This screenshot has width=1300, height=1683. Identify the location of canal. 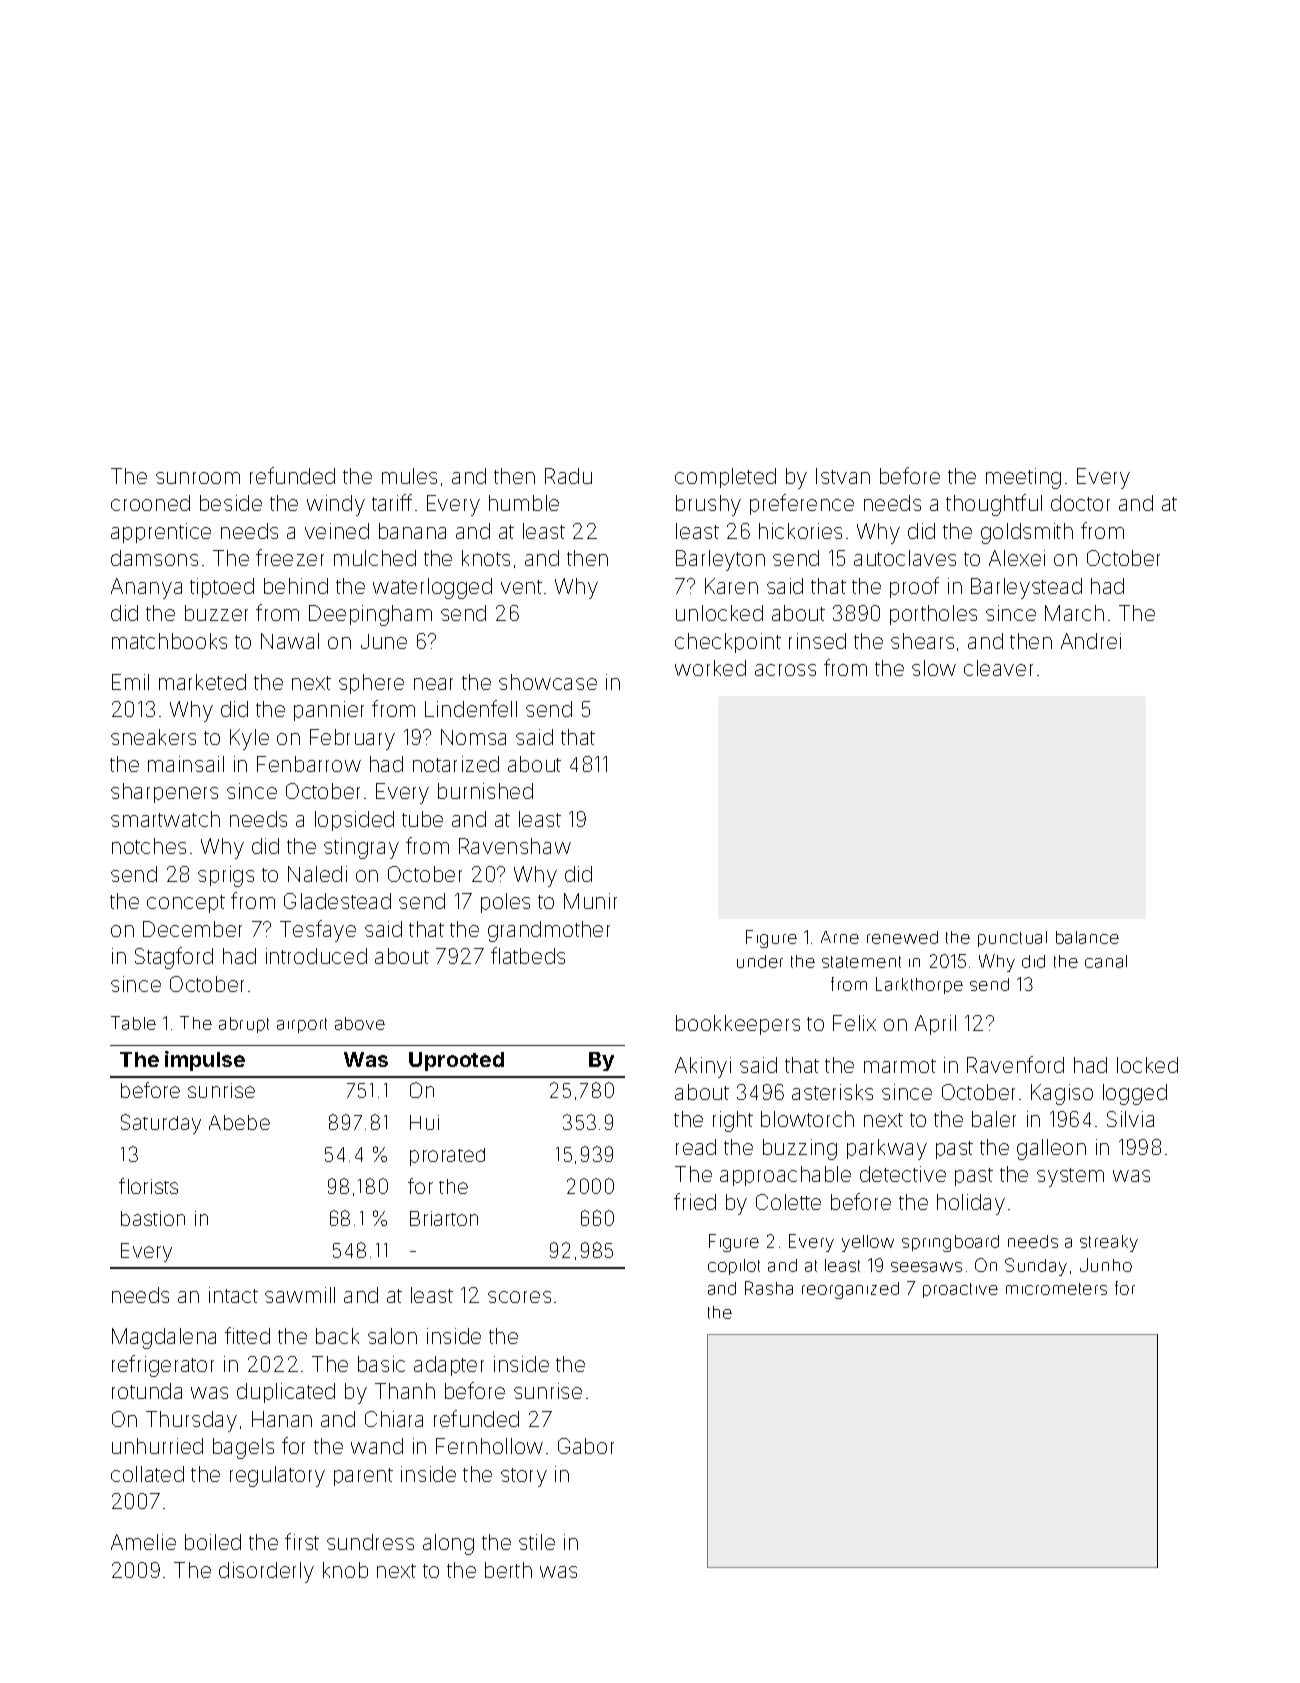
(1106, 961).
